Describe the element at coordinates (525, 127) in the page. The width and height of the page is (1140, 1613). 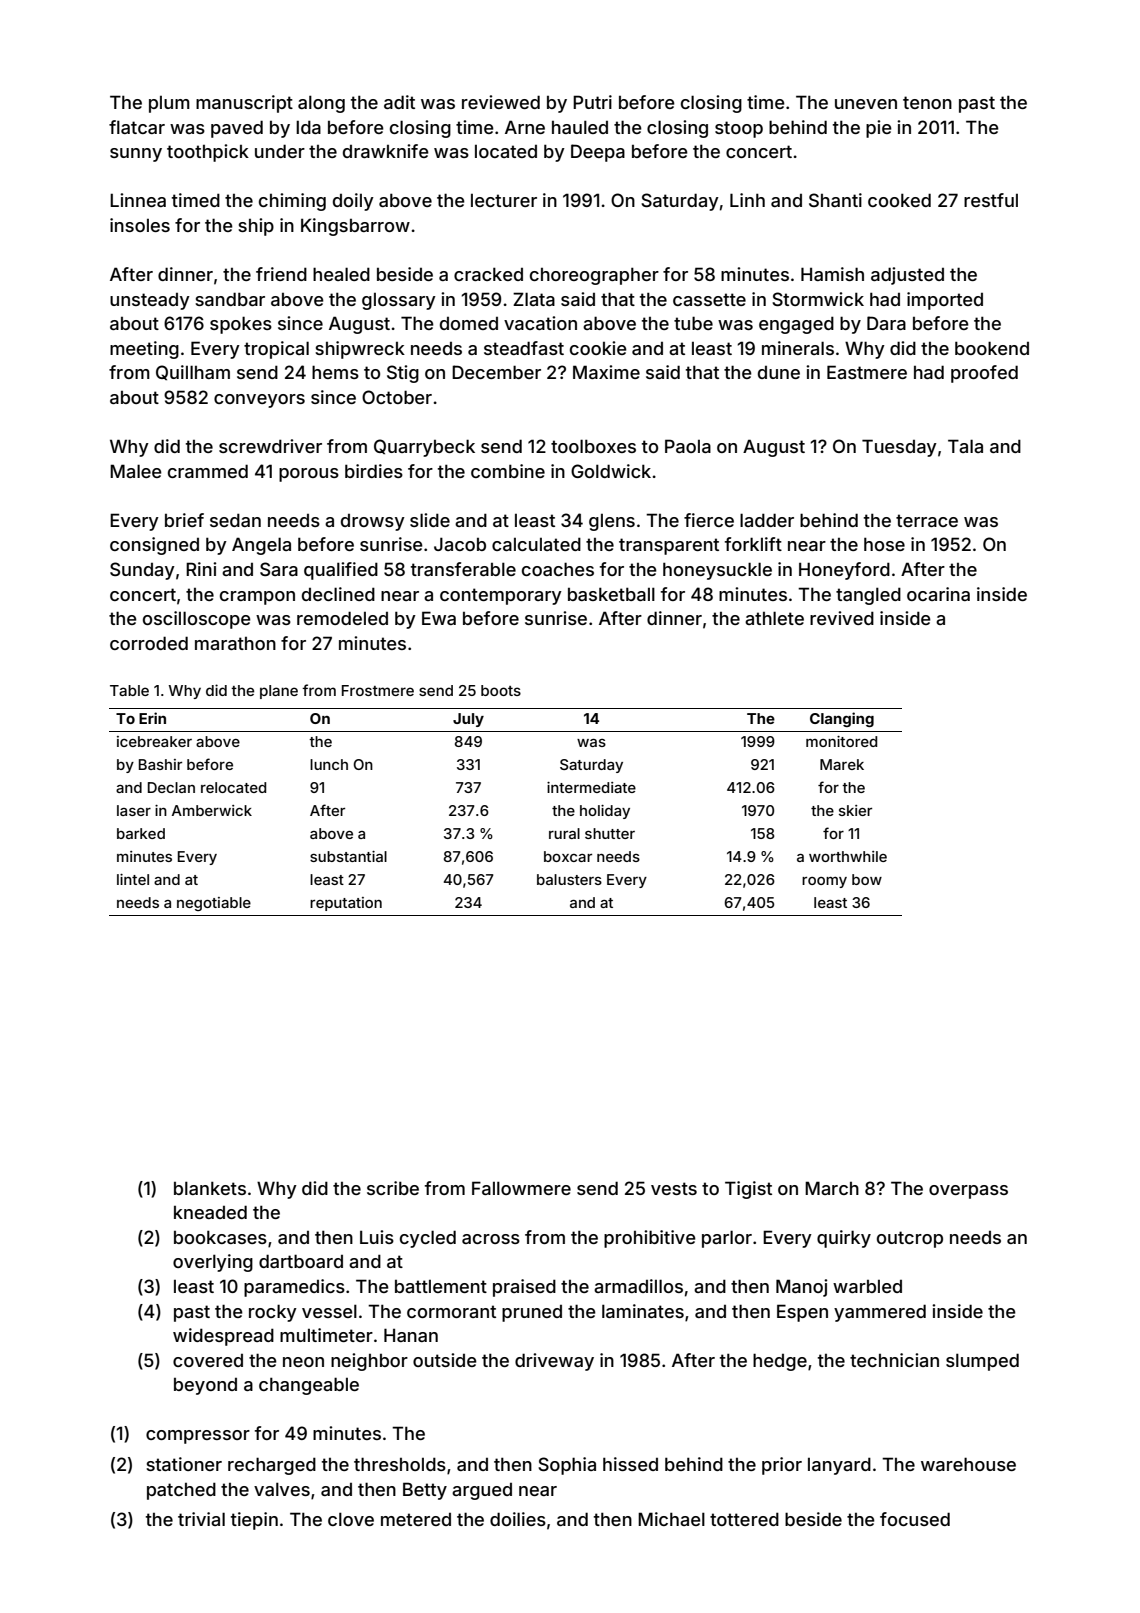
I see `Arne` at that location.
